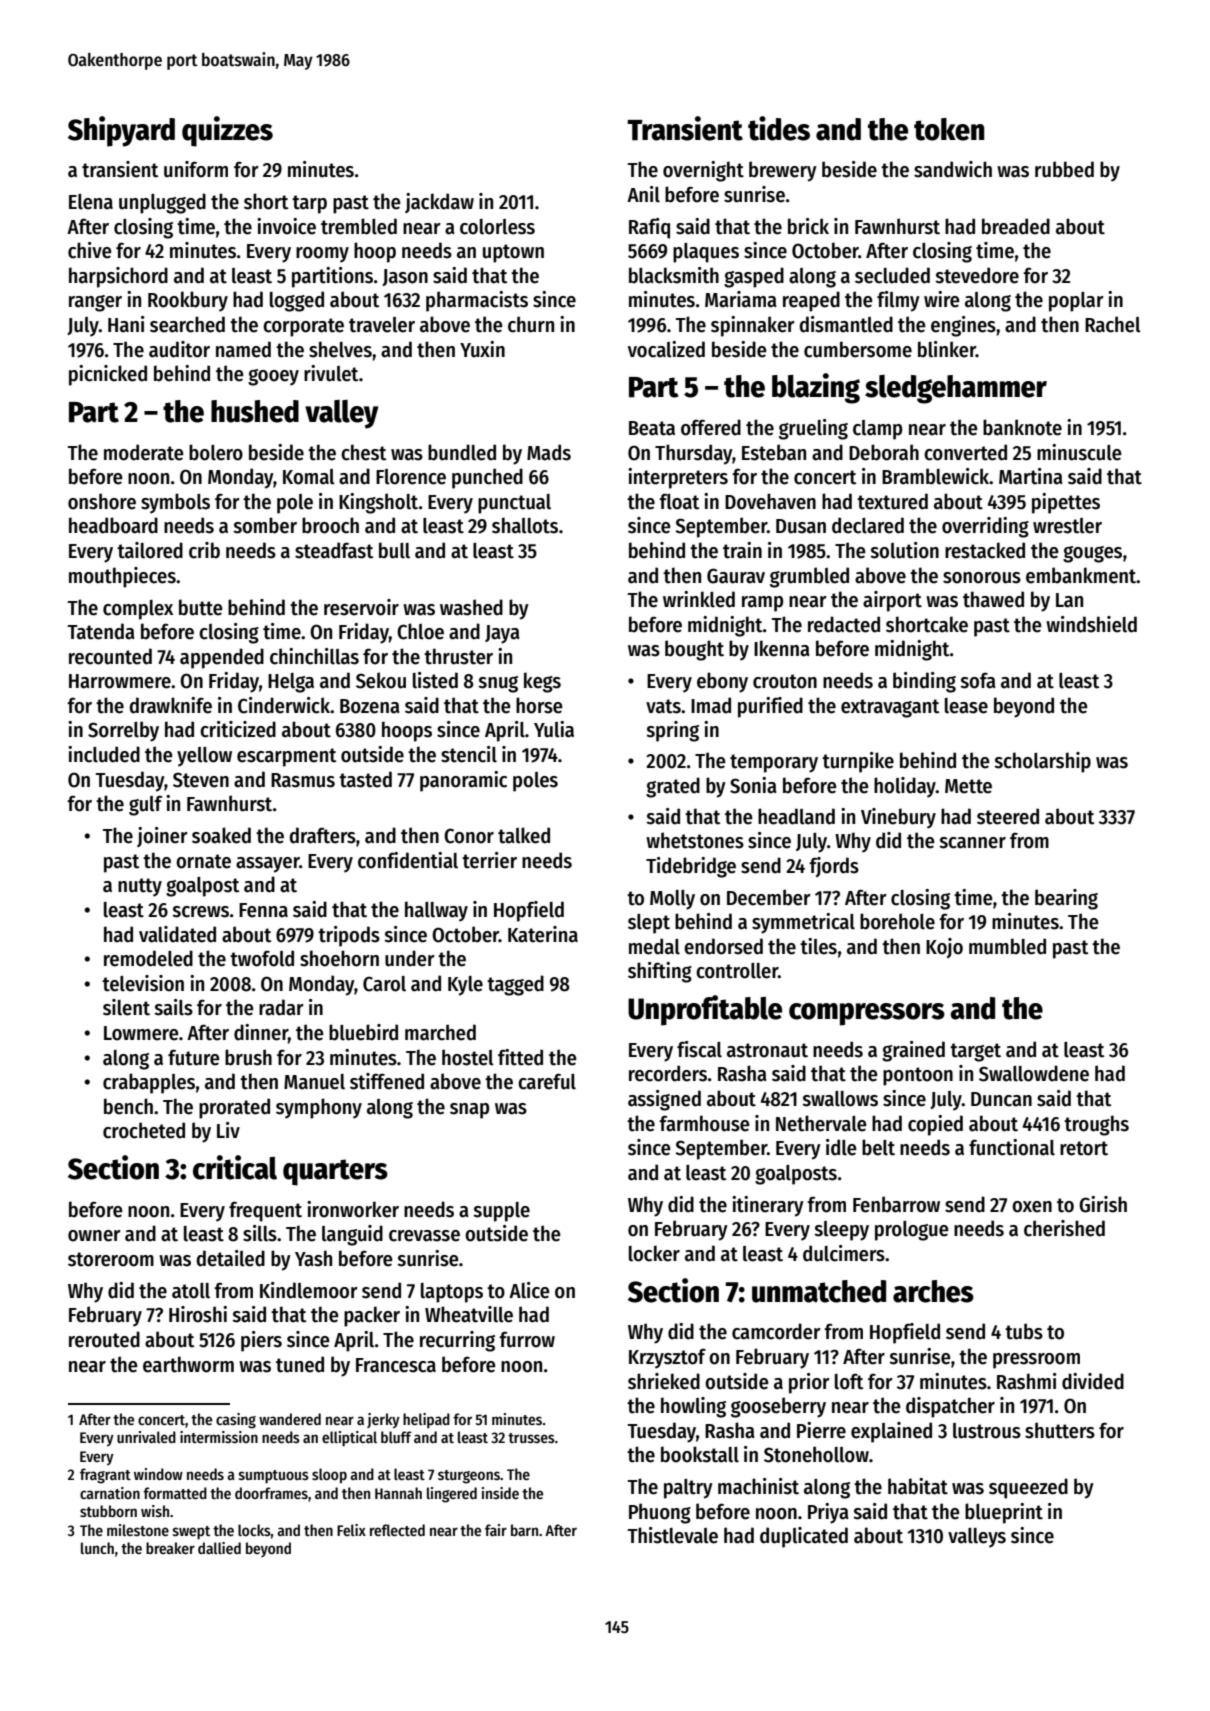  I want to click on Vinebury, so click(898, 818).
